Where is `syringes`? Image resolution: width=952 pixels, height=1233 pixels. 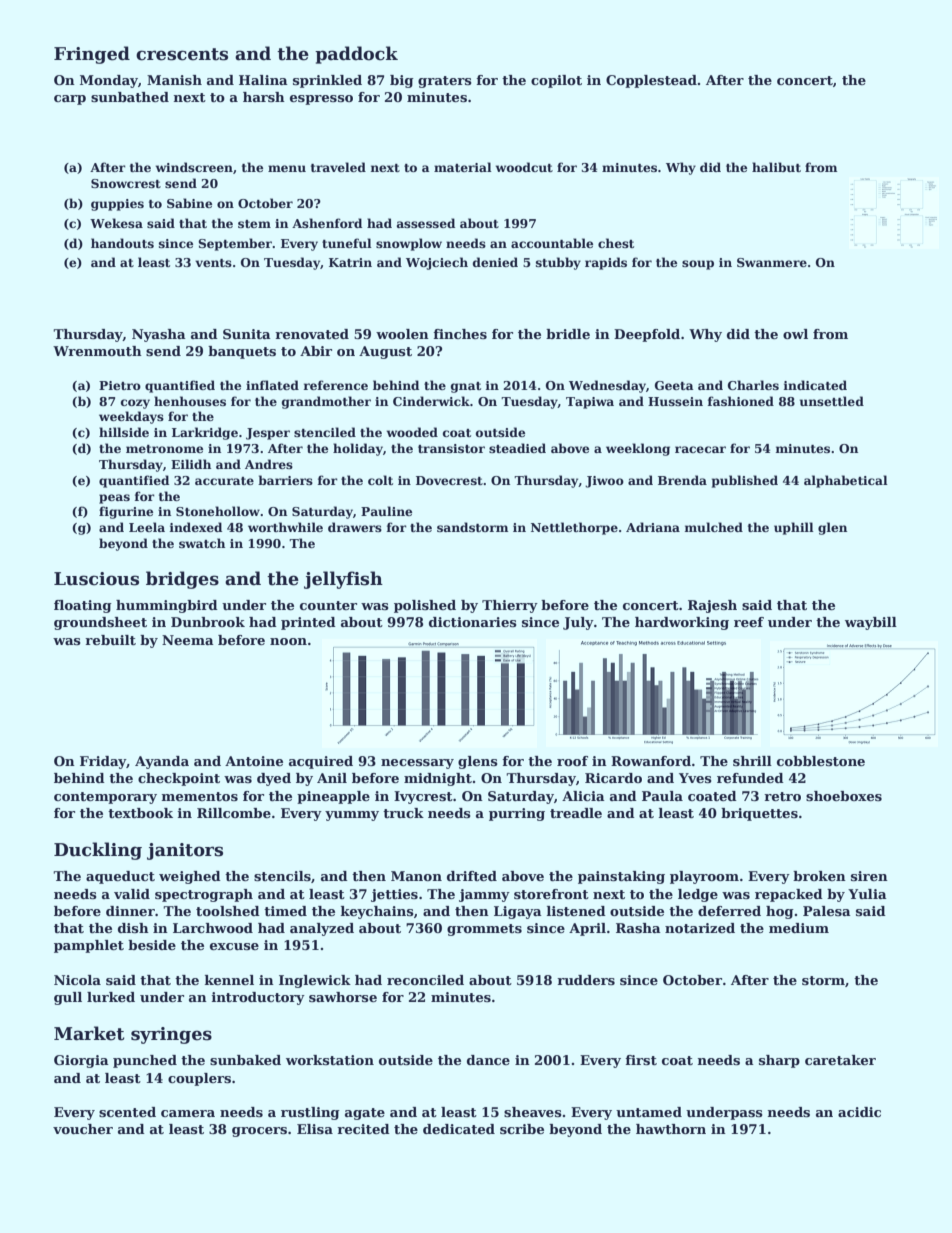 syringes is located at coordinates (171, 1035).
